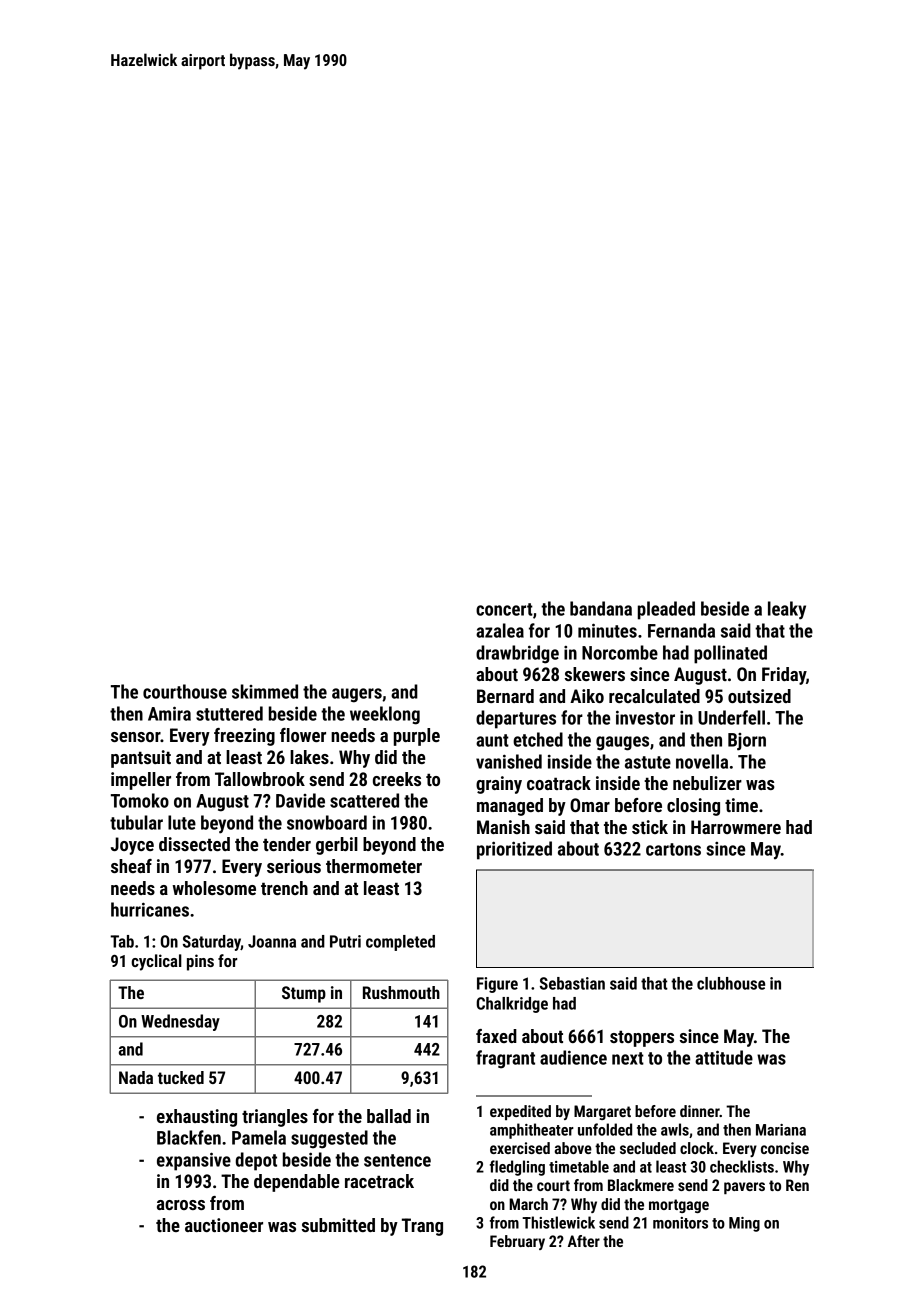 This screenshot has width=924, height=1308. Describe the element at coordinates (787, 610) in the screenshot. I see `leaky` at that location.
